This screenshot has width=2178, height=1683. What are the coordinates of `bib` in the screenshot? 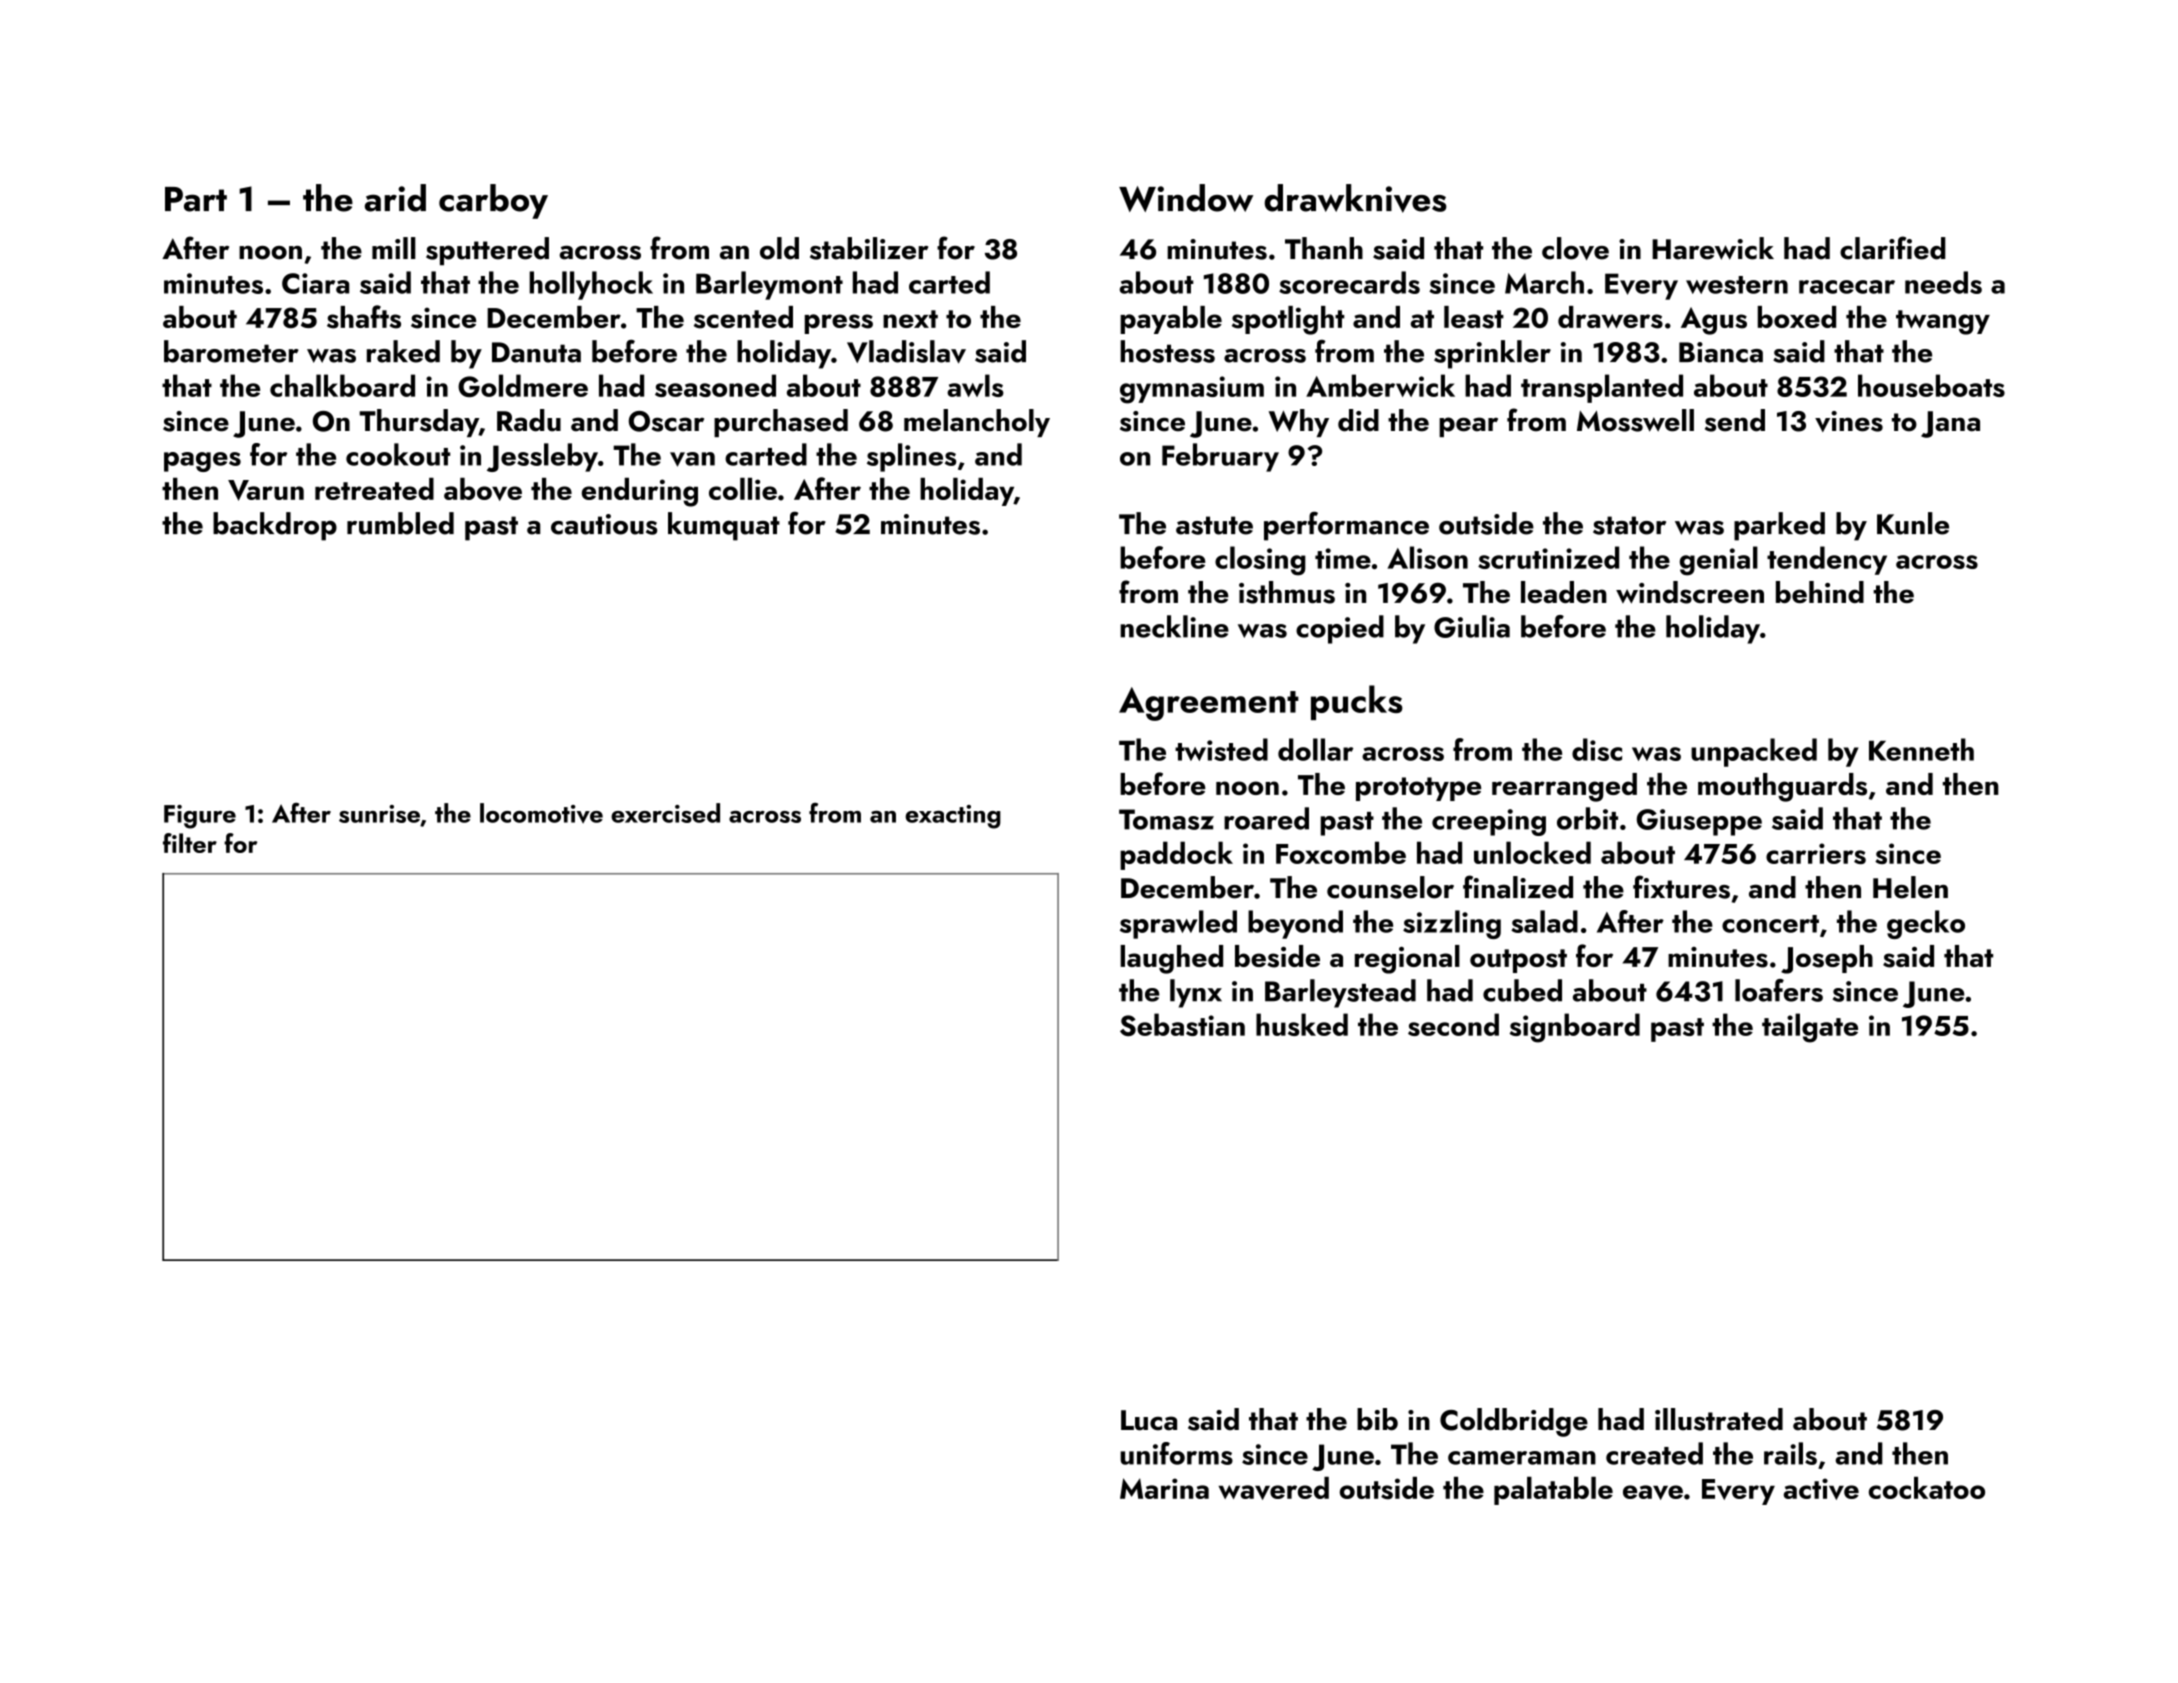 It's located at (1377, 1419).
